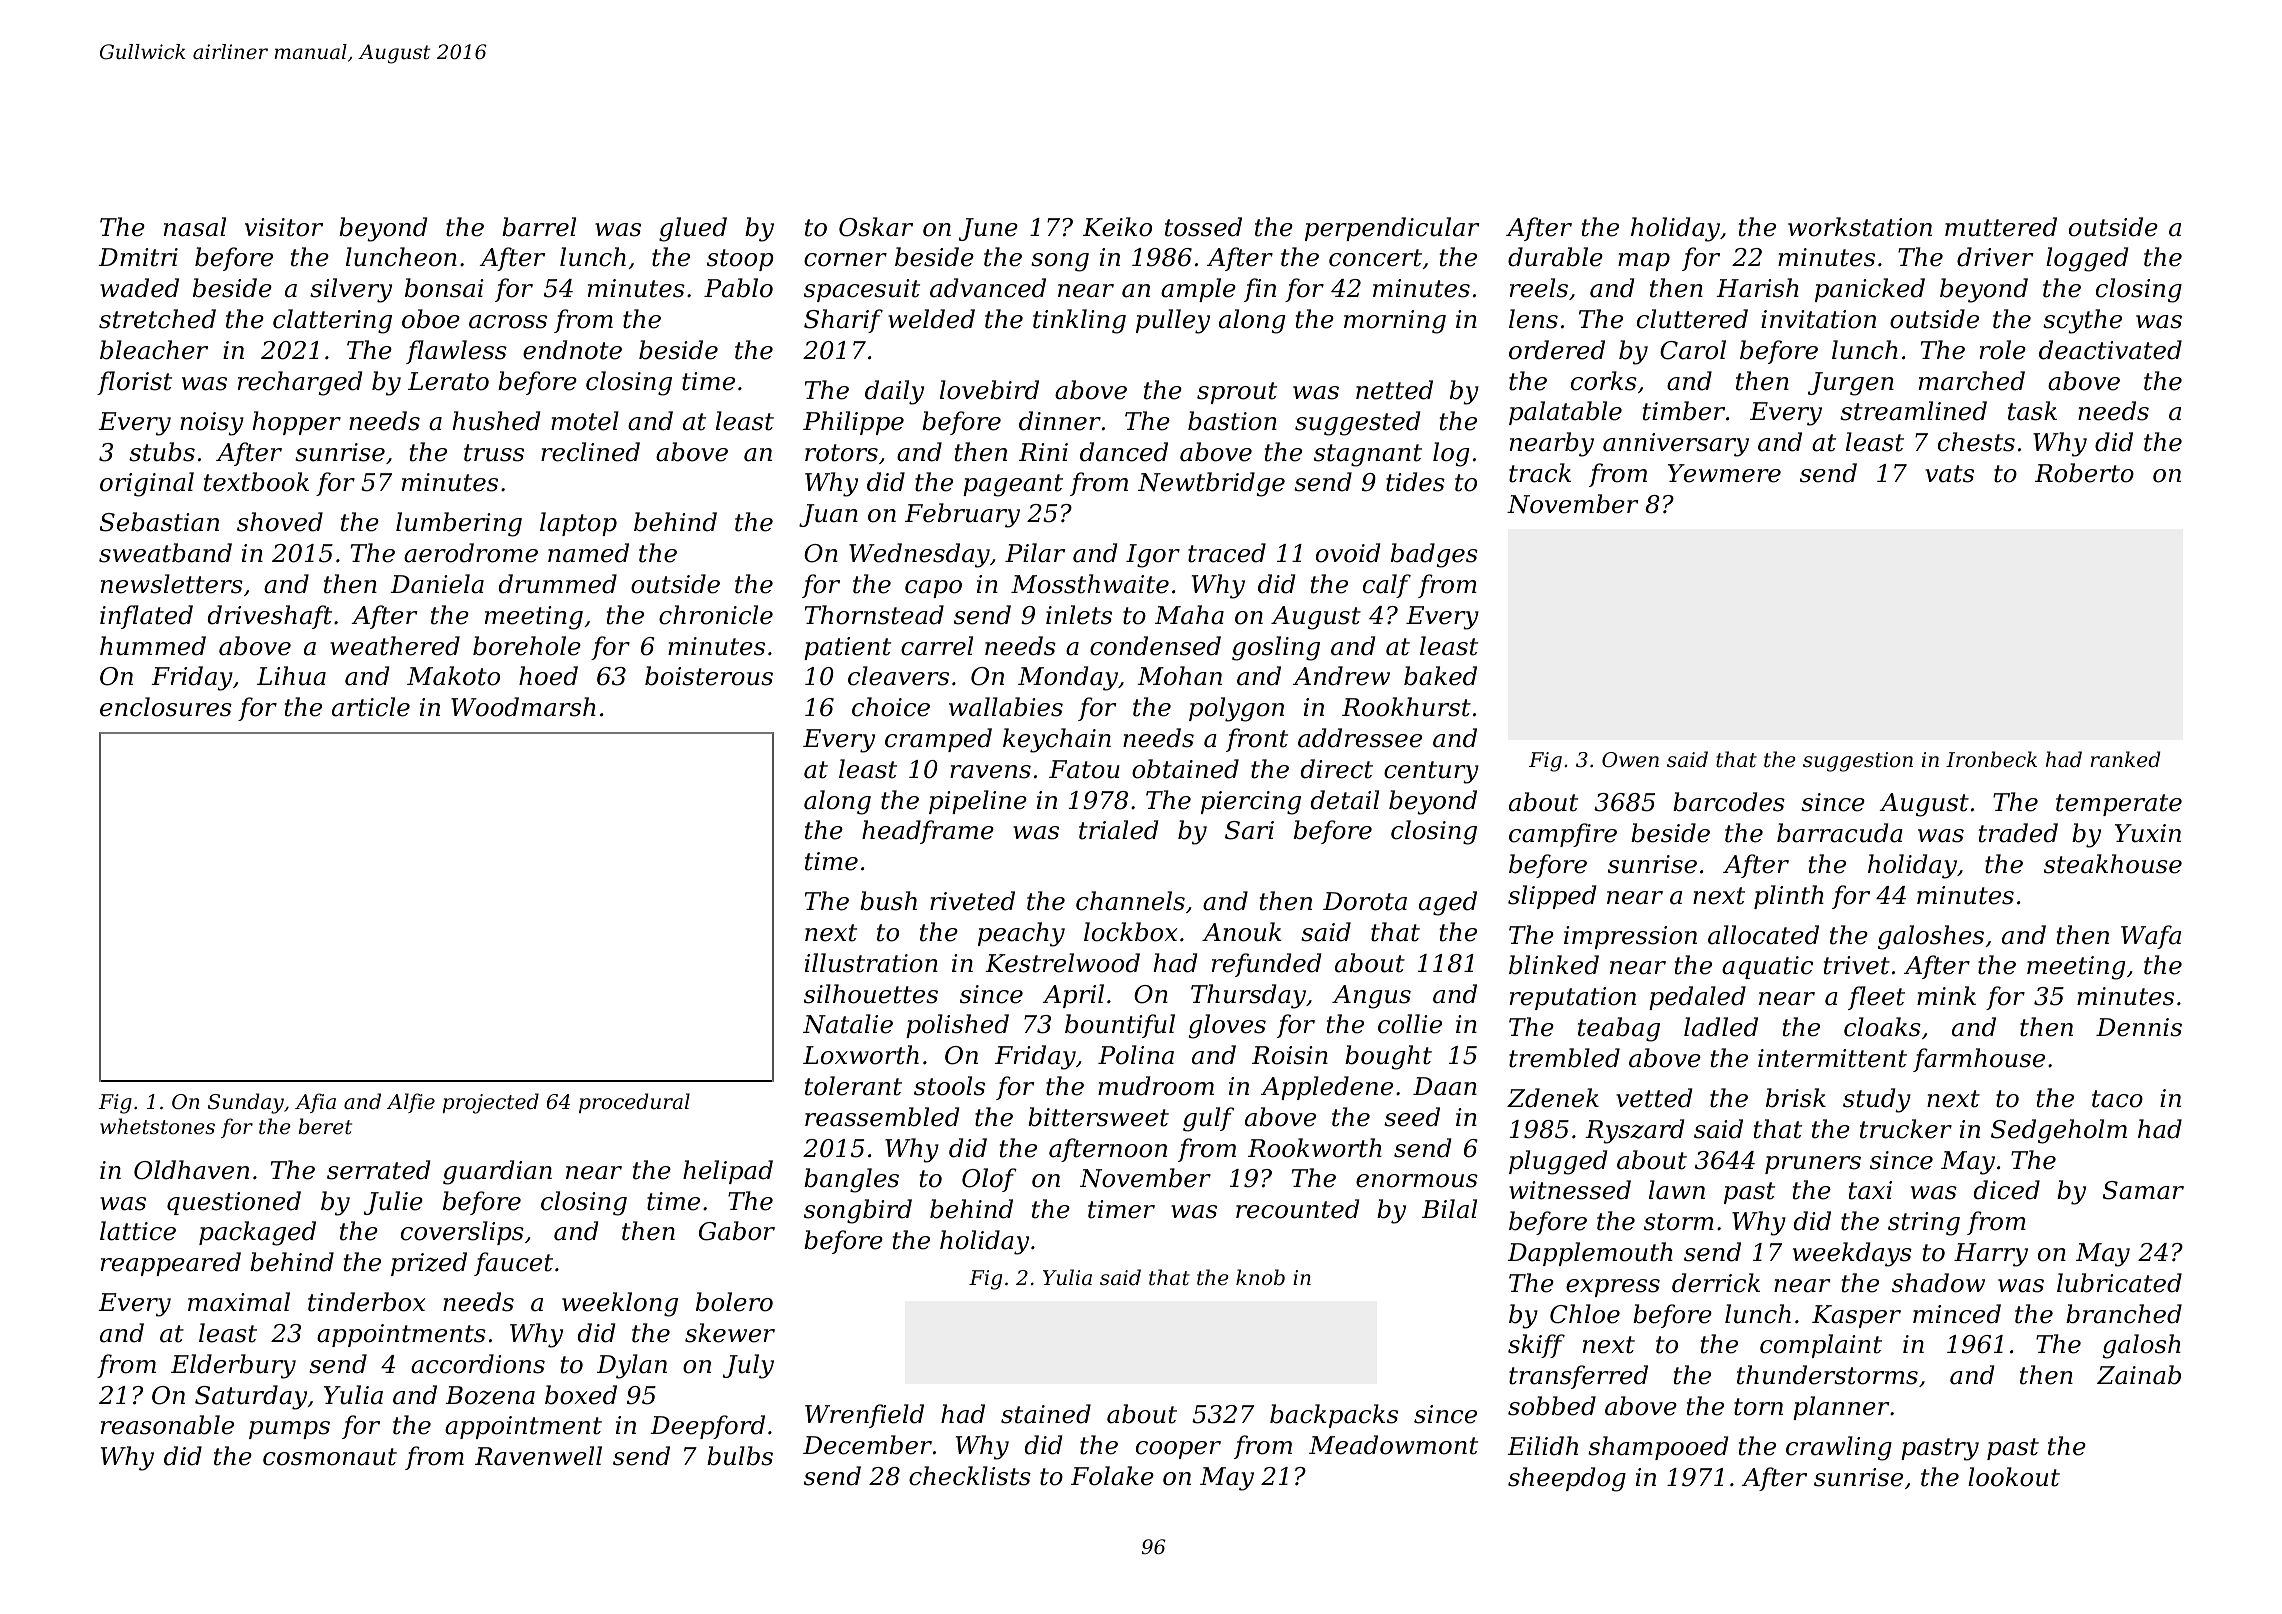 Image resolution: width=2282 pixels, height=1614 pixels. I want to click on workstation, so click(1860, 227).
